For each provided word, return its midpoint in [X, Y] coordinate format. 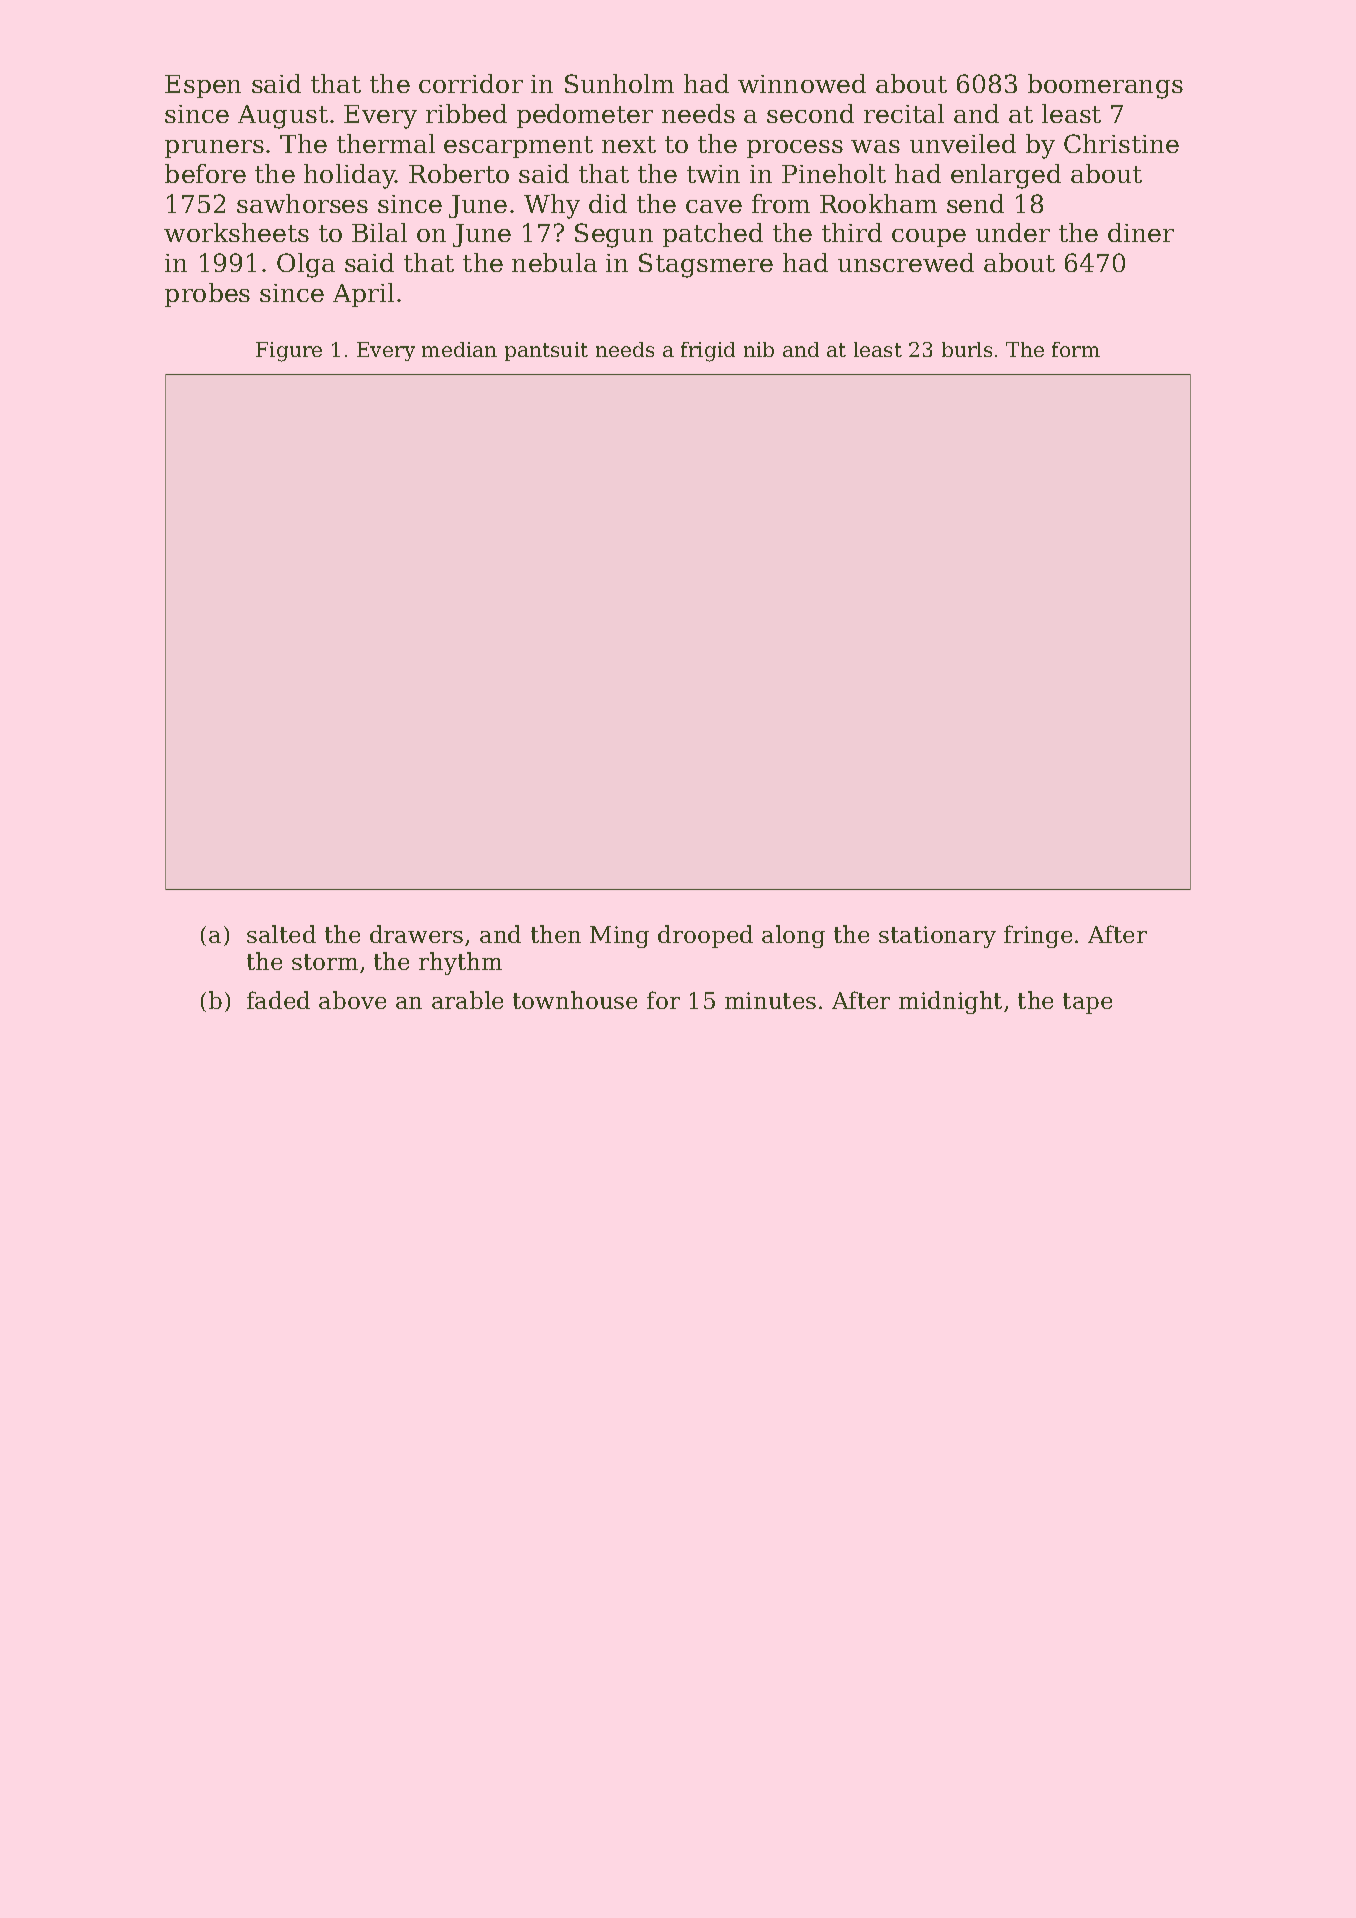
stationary [937, 937]
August [283, 117]
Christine [1121, 143]
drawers [416, 934]
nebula [554, 262]
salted [281, 934]
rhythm [460, 963]
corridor [471, 83]
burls [967, 349]
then [556, 934]
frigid [708, 352]
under [1013, 232]
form [1076, 349]
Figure [289, 352]
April [363, 295]
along [793, 936]
